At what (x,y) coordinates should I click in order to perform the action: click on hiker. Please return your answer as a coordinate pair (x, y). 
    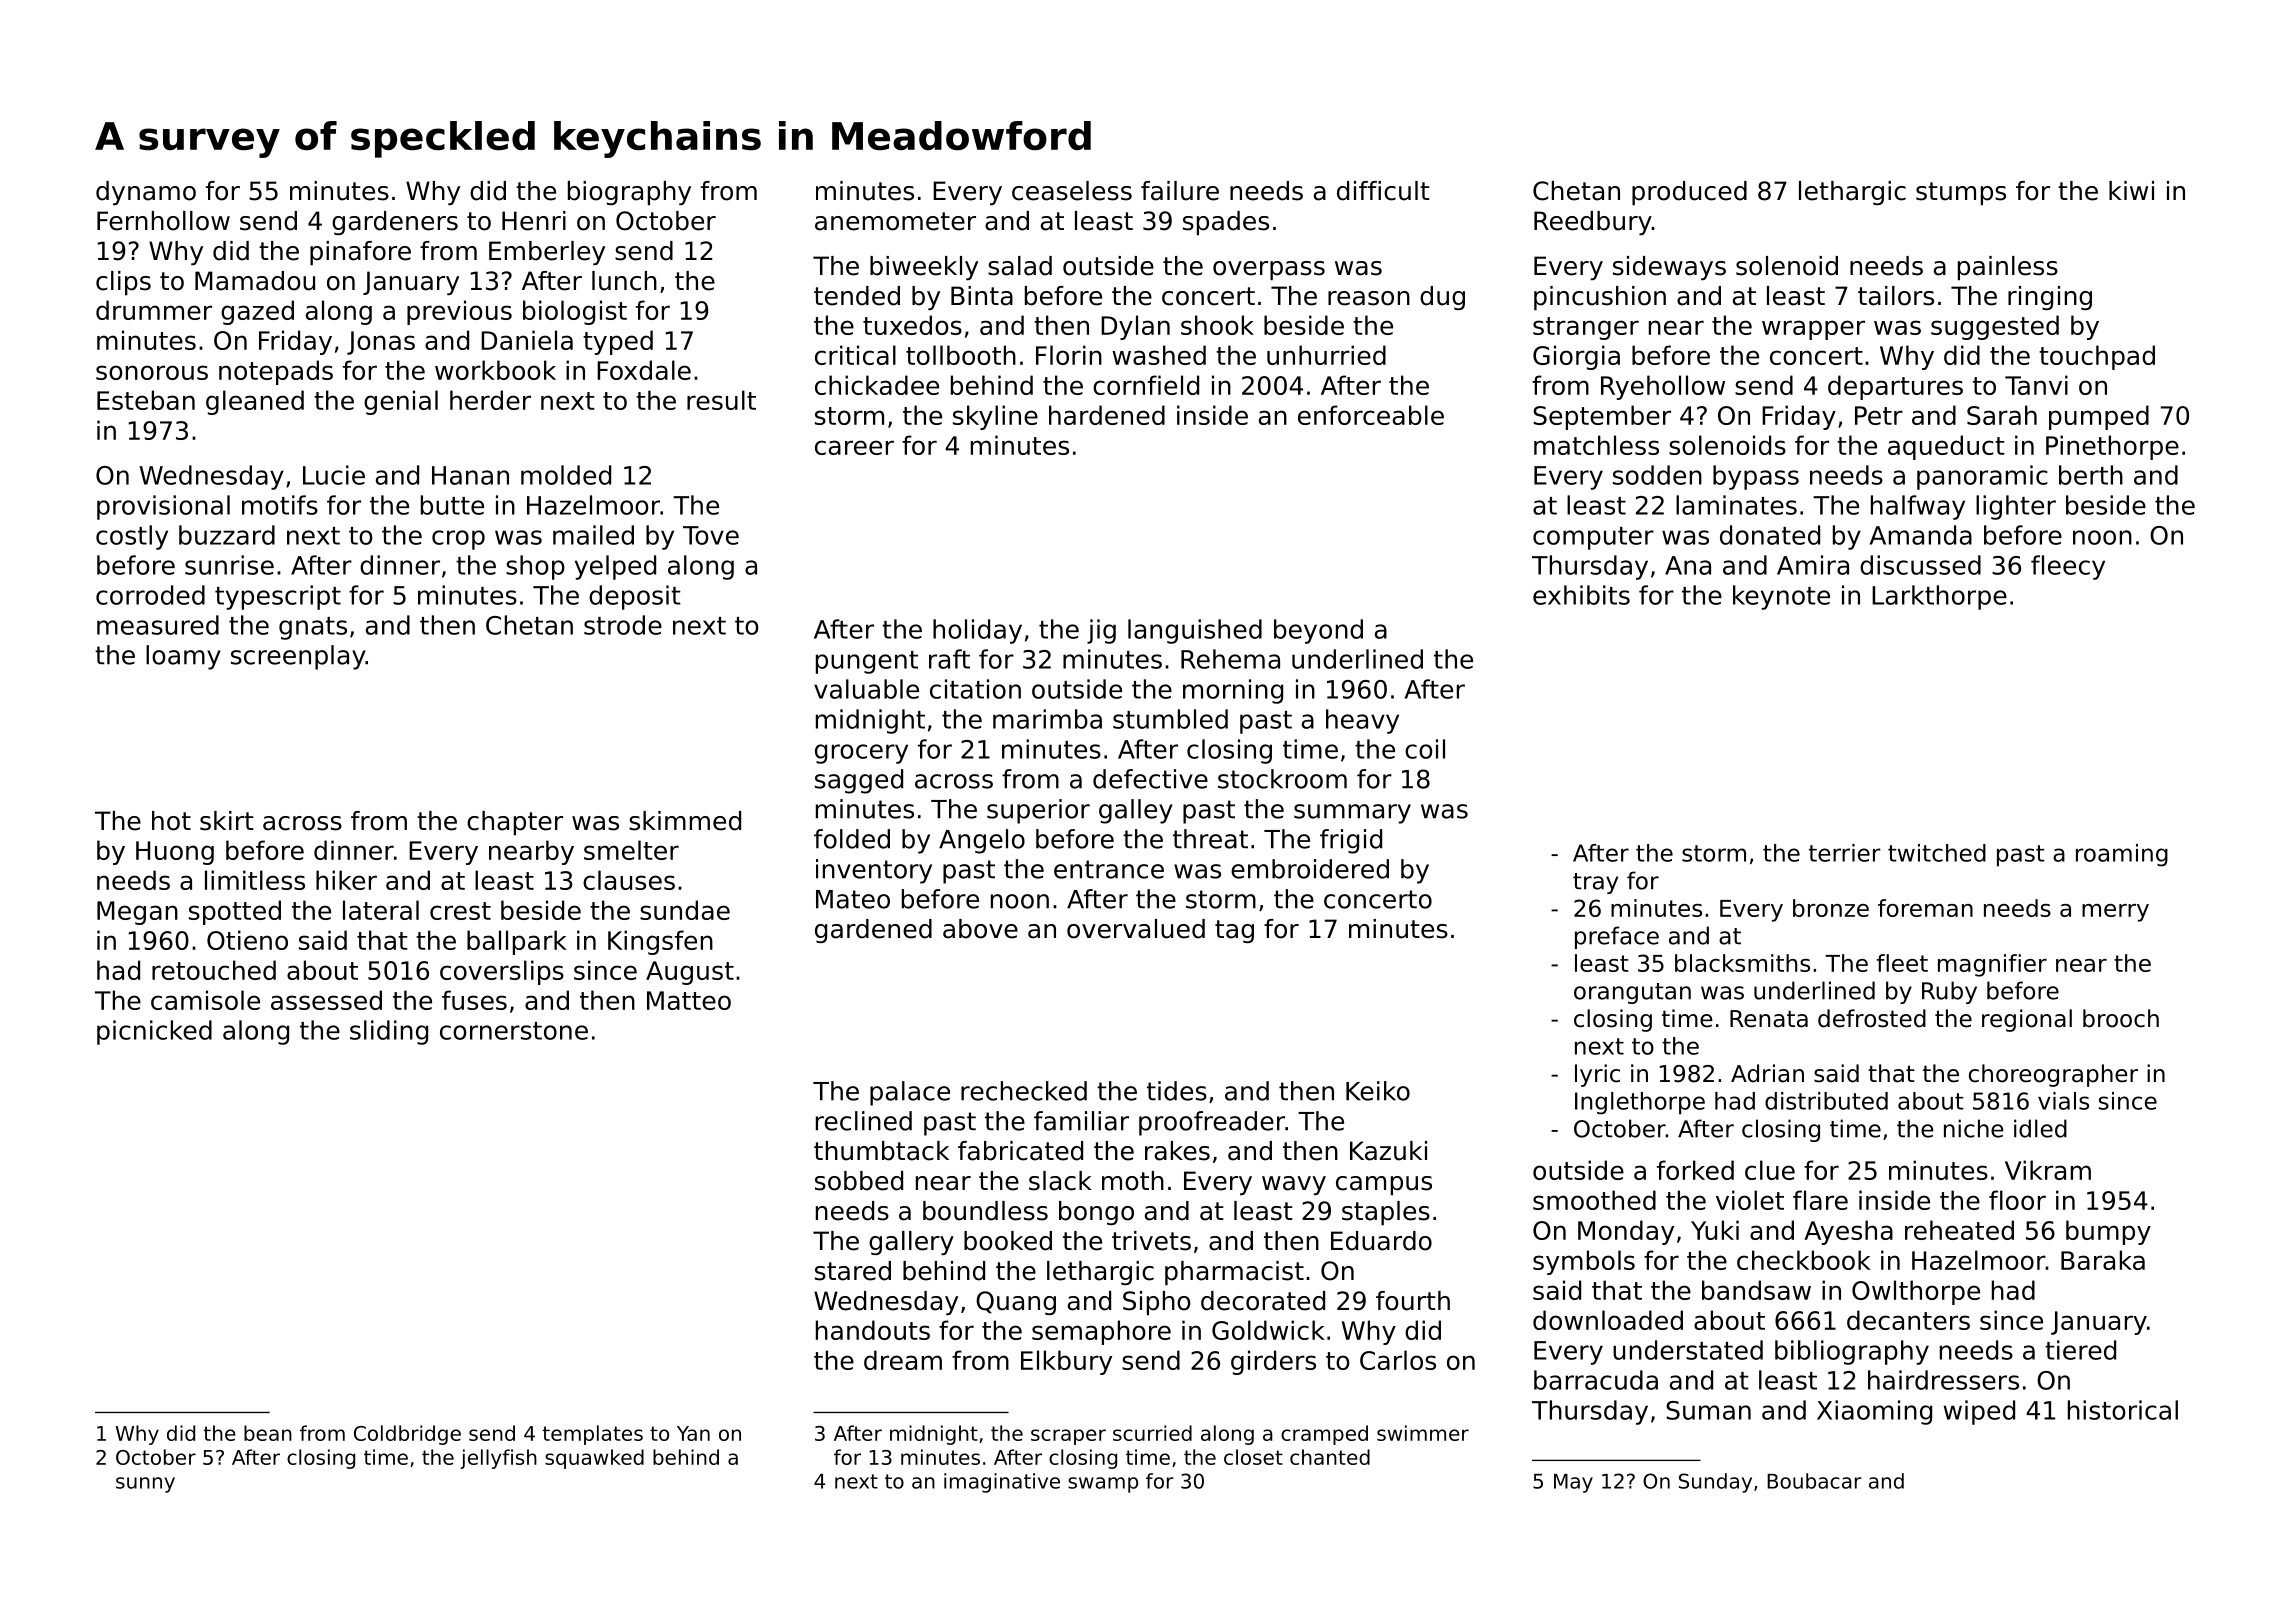
    Looking at the image, I should click on (346, 880).
